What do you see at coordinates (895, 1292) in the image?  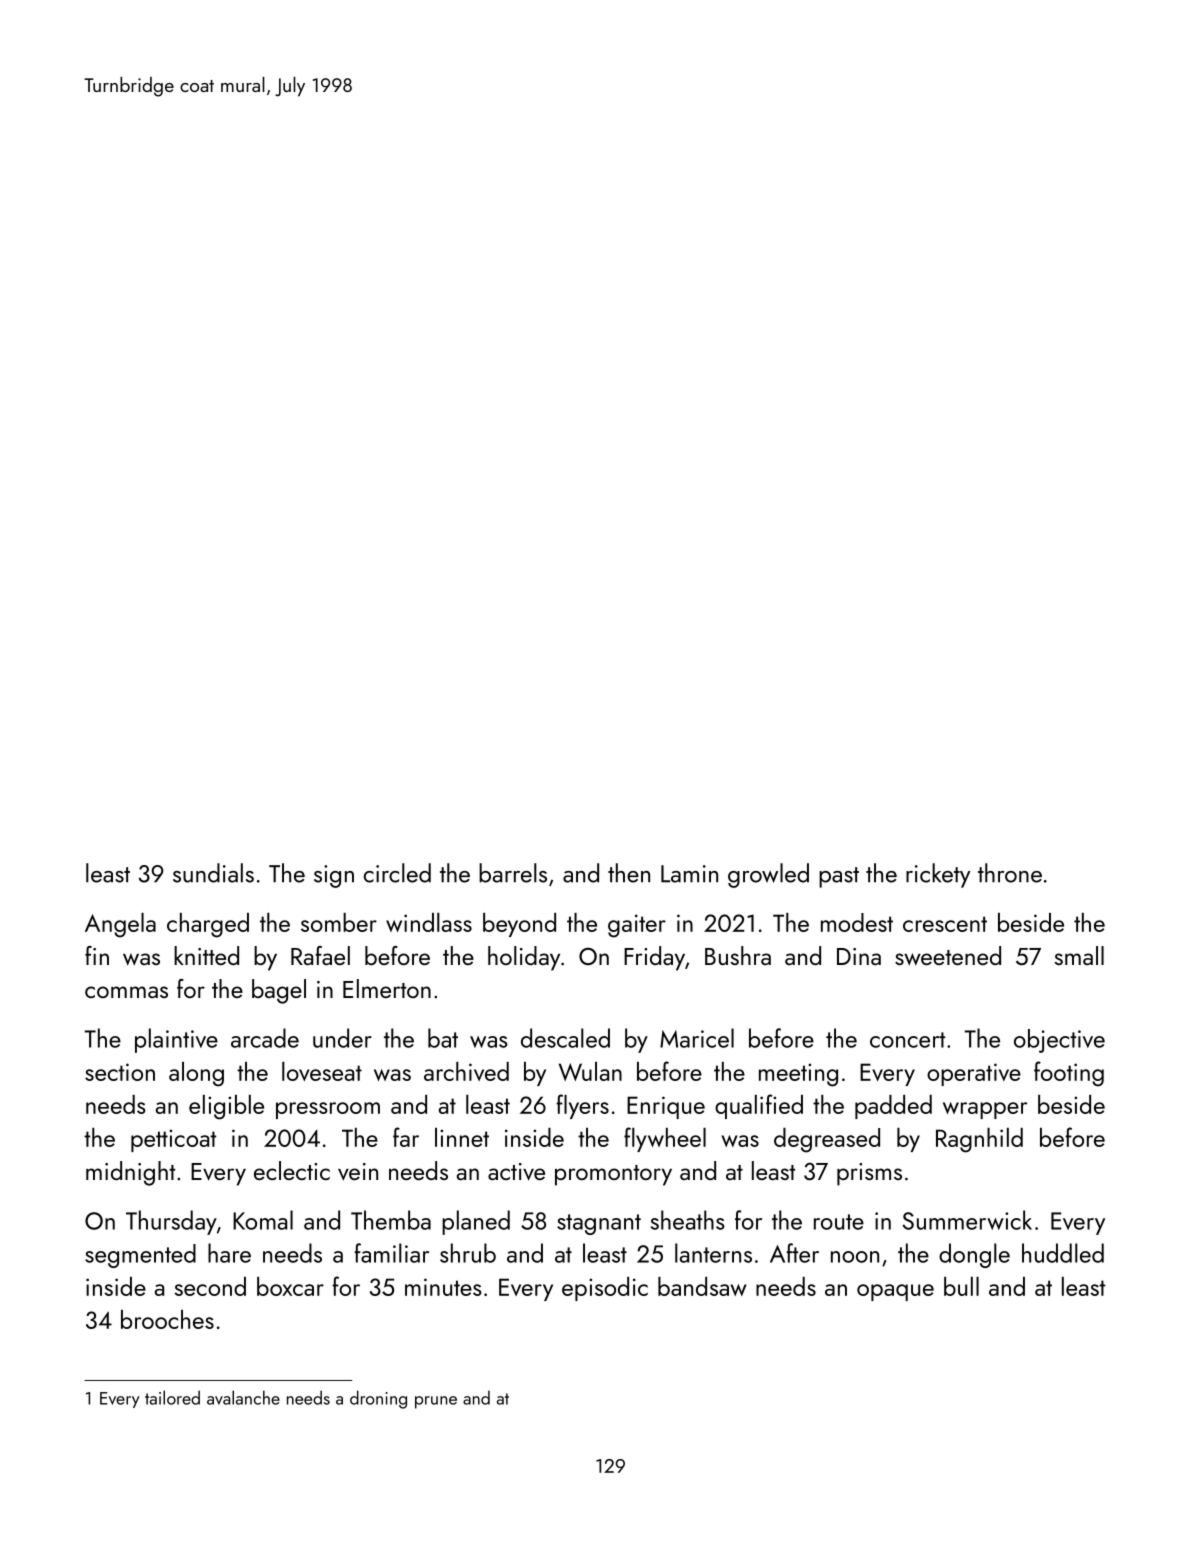 I see `opaque` at bounding box center [895, 1292].
